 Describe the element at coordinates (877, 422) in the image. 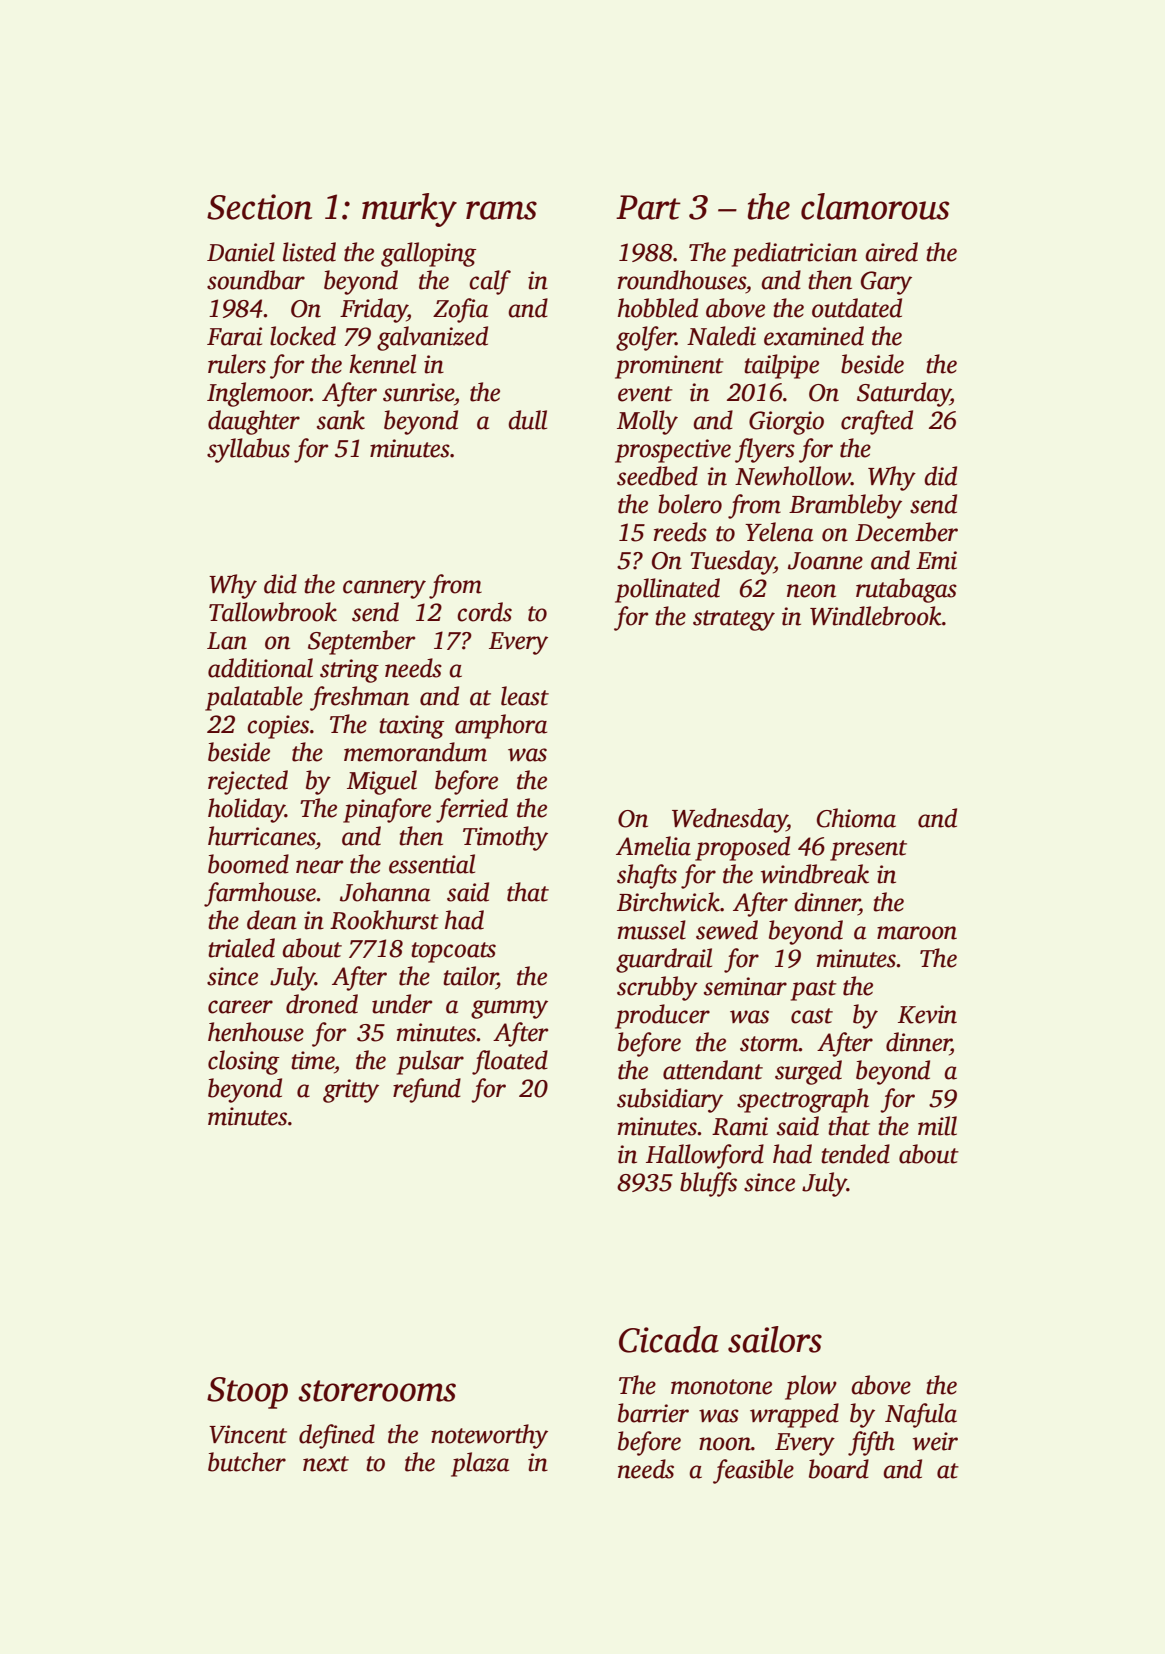

I see `crafted` at that location.
